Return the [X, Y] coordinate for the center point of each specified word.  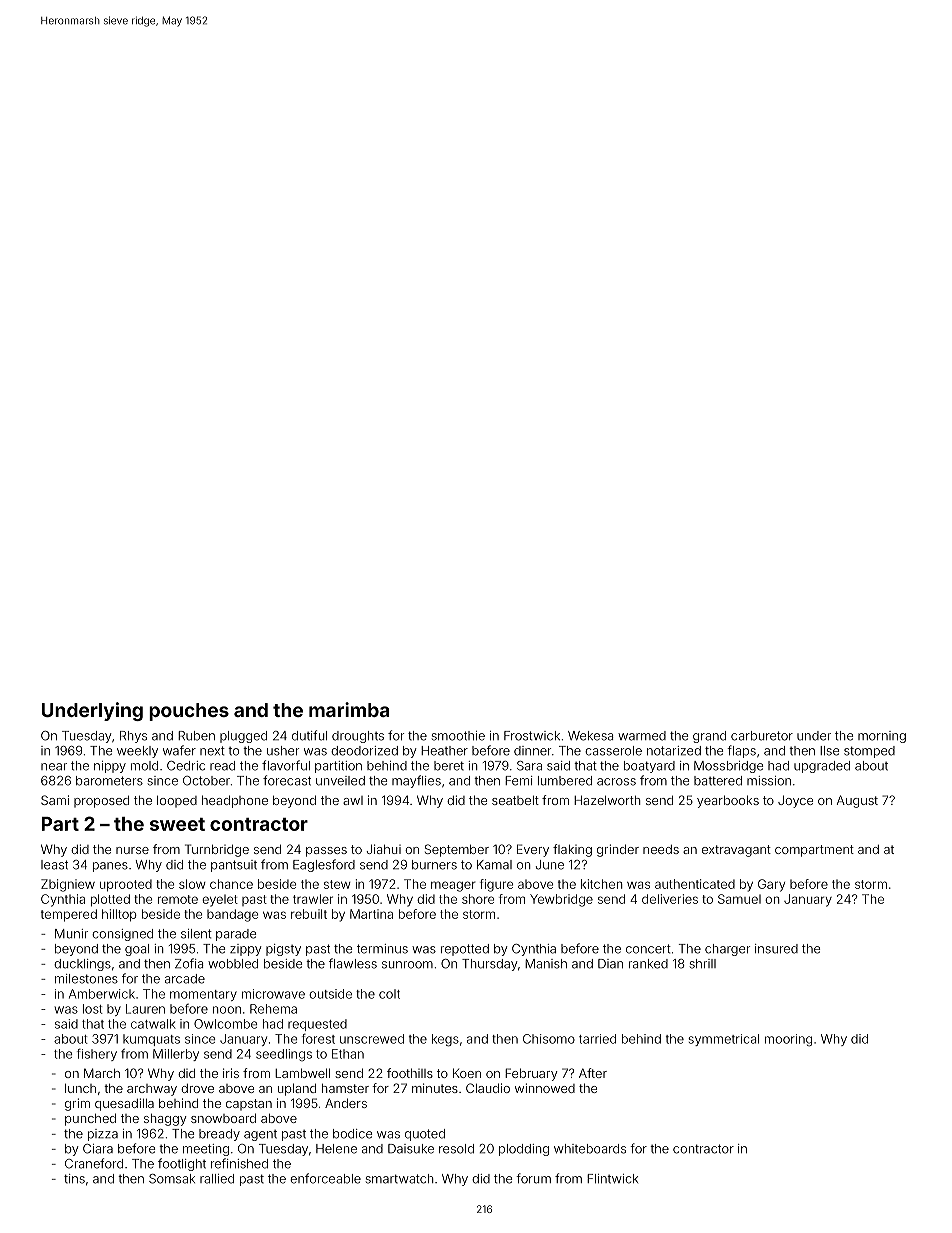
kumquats [151, 1040]
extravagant [736, 851]
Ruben [196, 736]
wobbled [233, 964]
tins [74, 1179]
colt [389, 994]
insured [776, 949]
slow [192, 884]
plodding [524, 1150]
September [457, 850]
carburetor [762, 736]
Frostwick [532, 736]
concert [648, 949]
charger [727, 950]
